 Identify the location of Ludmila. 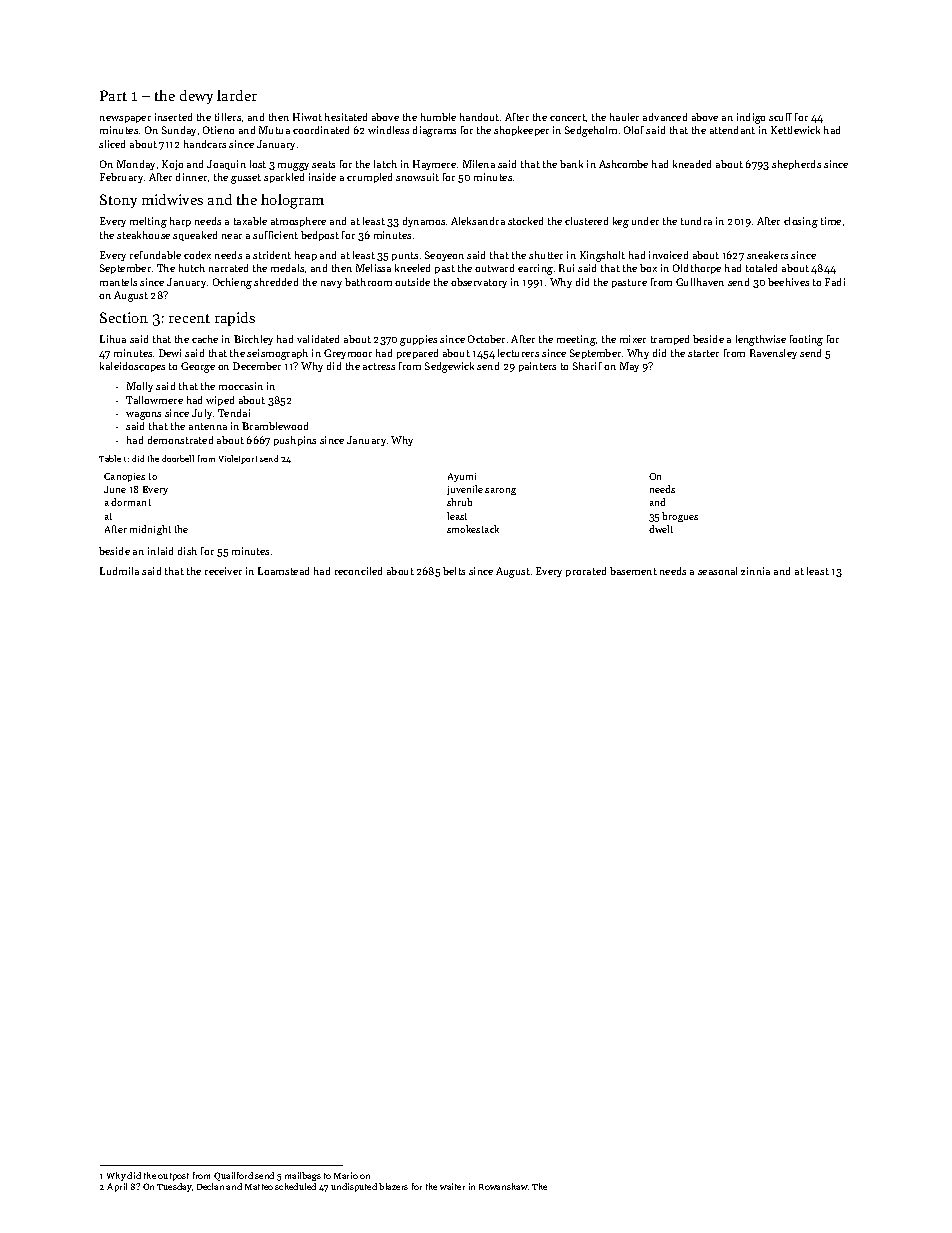
(119, 571).
